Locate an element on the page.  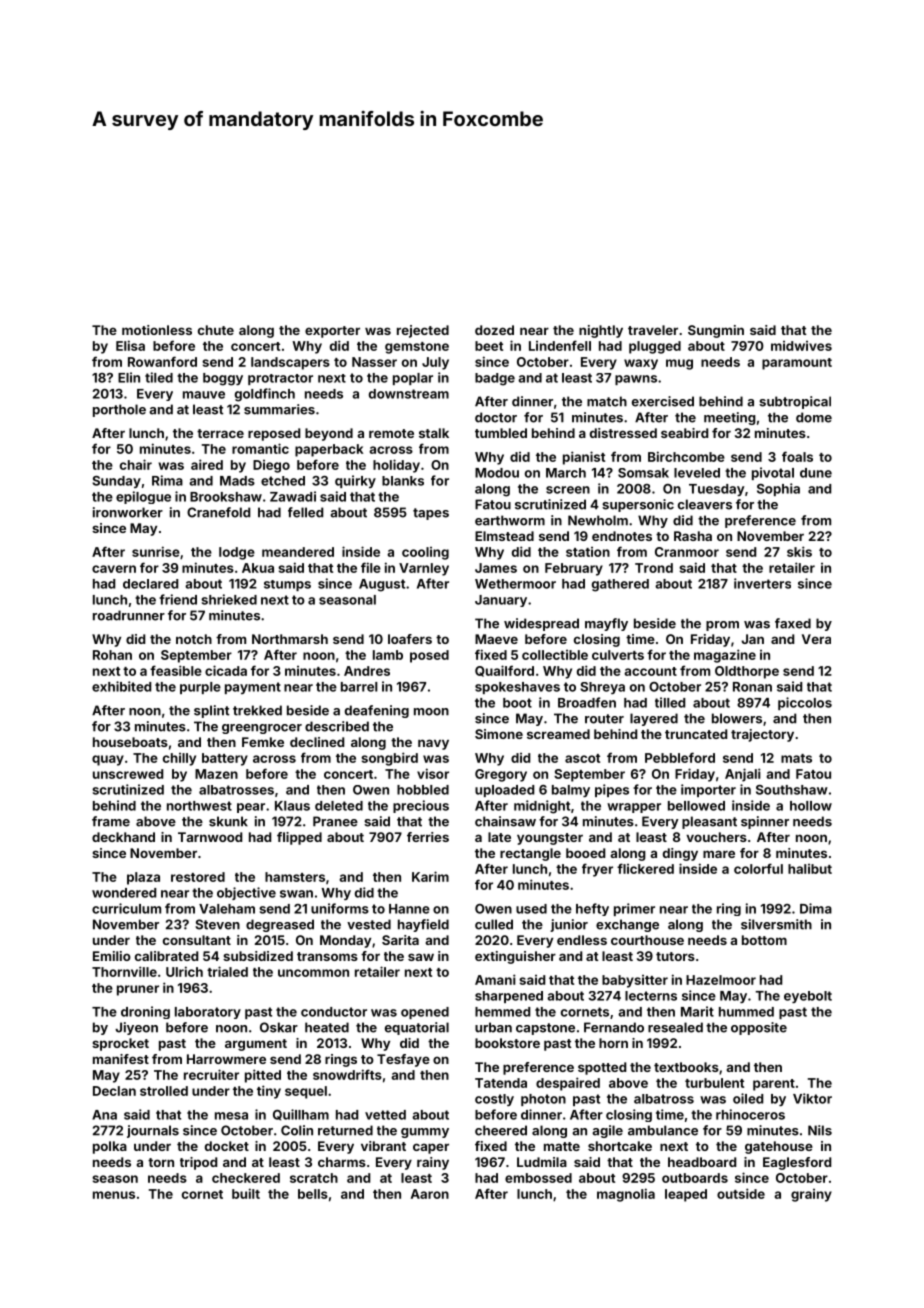
file is located at coordinates (371, 567).
